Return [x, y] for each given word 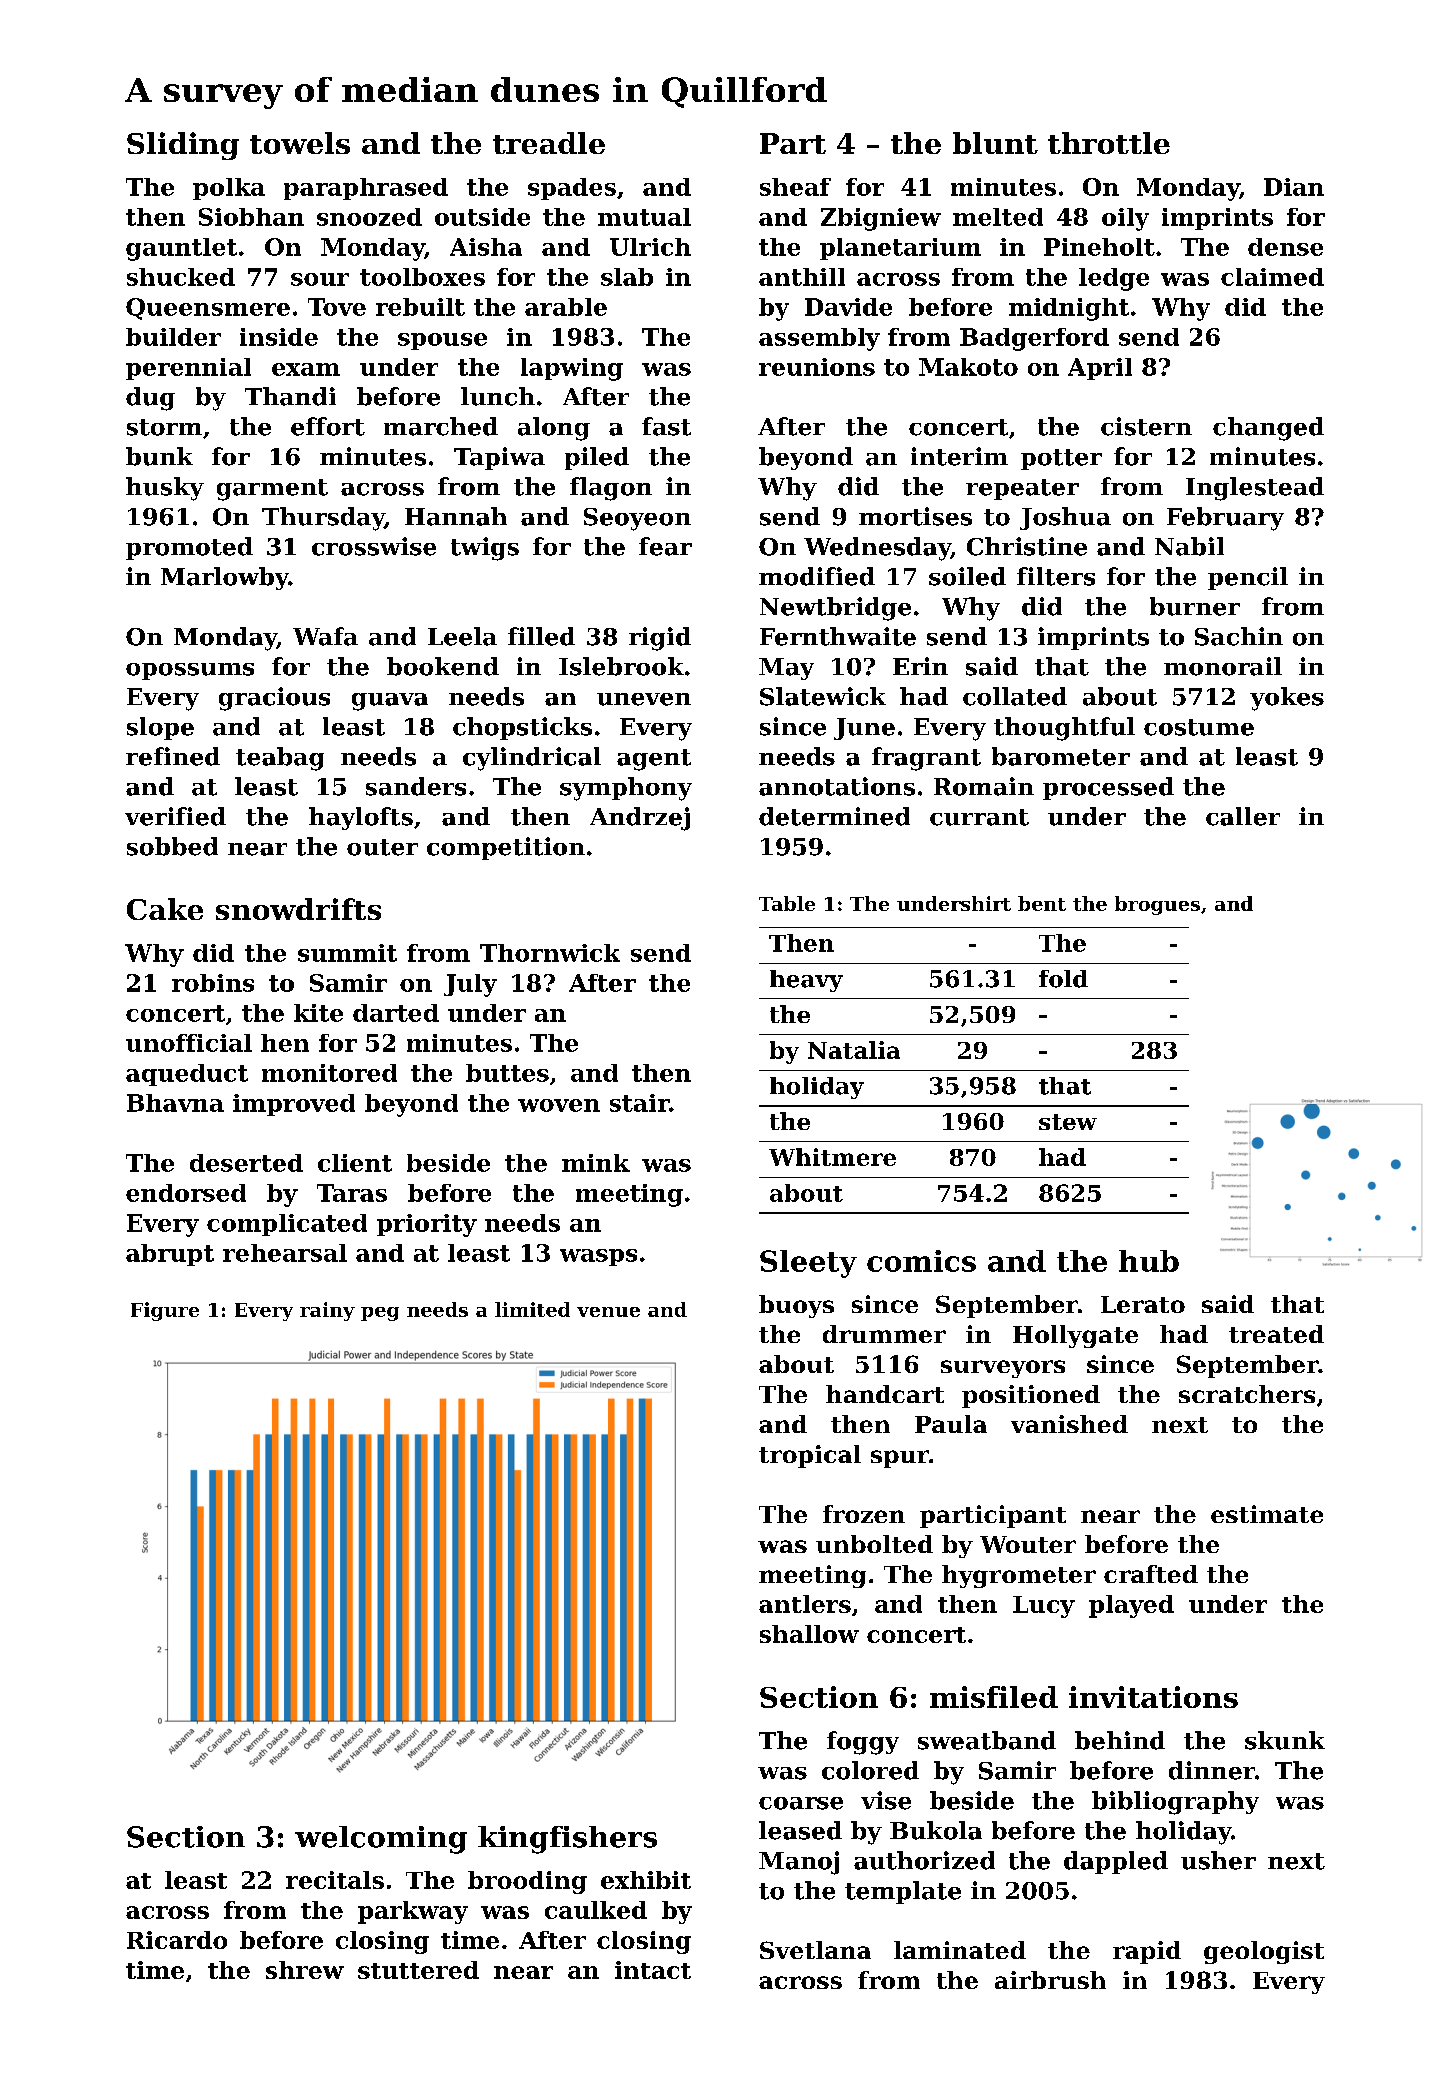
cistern [1146, 426]
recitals [335, 1880]
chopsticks [522, 728]
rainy [327, 1311]
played [1131, 1606]
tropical [810, 1456]
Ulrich [650, 247]
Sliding [183, 146]
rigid [660, 639]
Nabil [1189, 546]
